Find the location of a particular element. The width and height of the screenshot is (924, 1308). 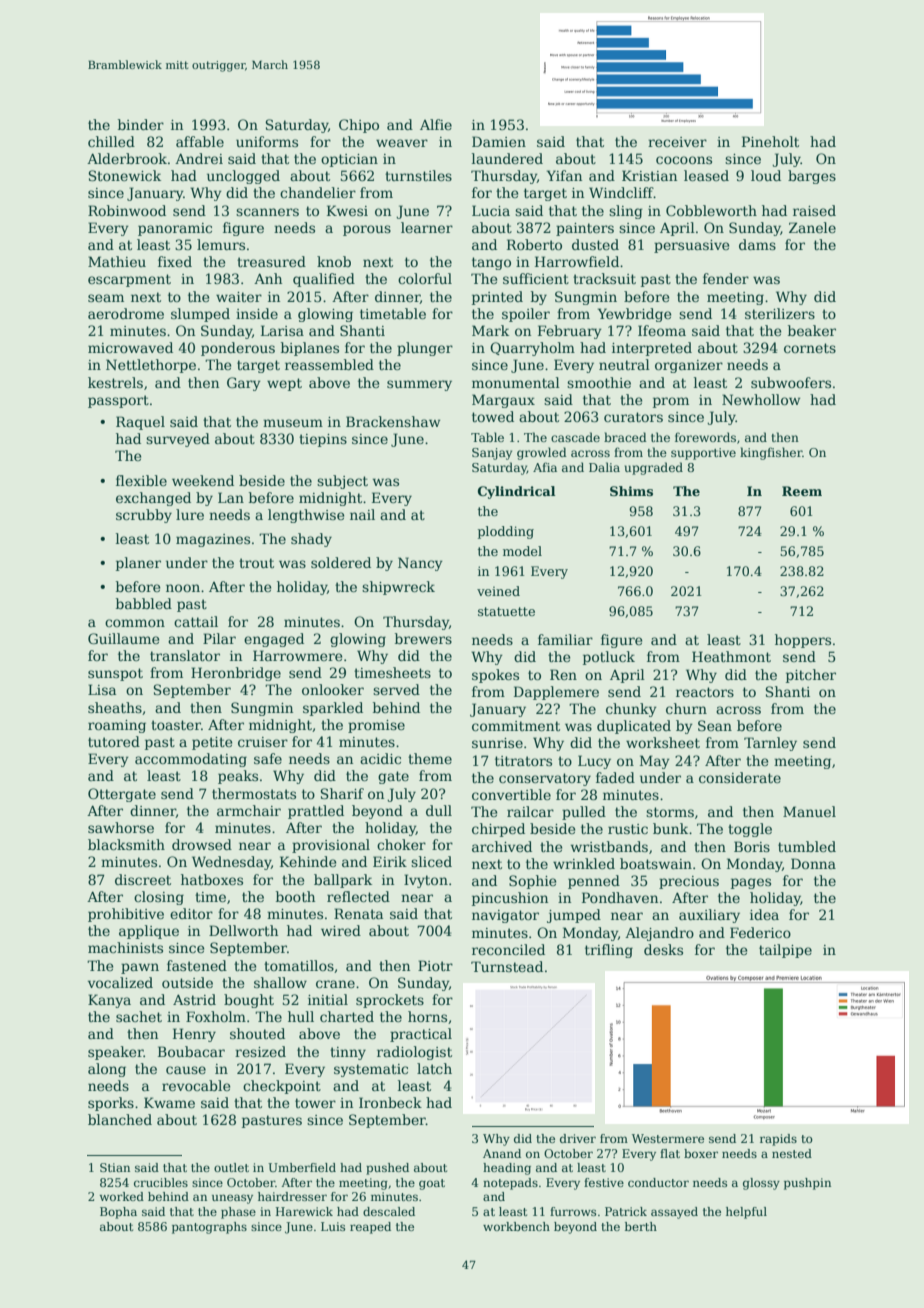

Turnstead is located at coordinates (507, 966).
